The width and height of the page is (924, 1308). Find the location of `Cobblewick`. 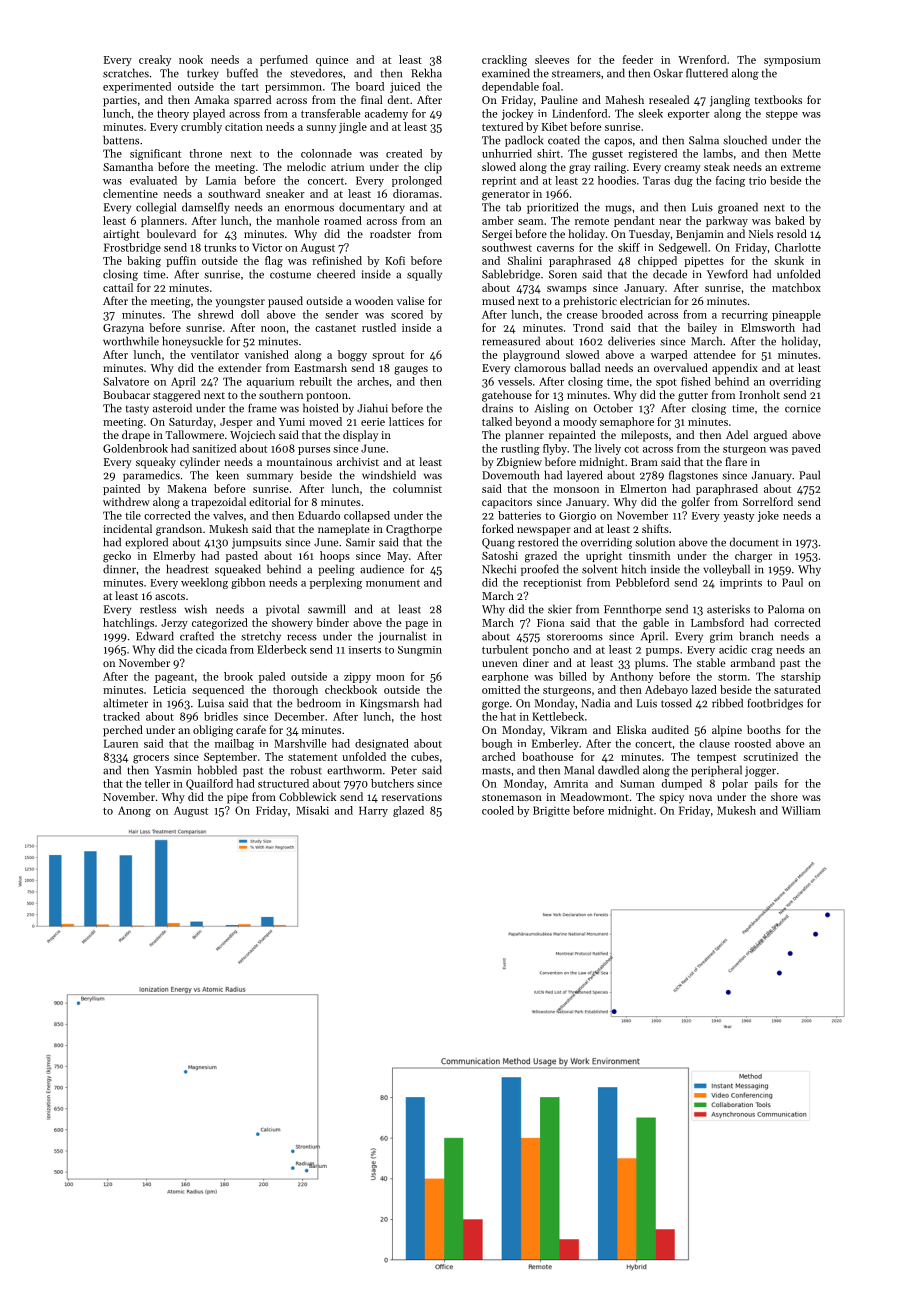

Cobblewick is located at coordinates (307, 796).
